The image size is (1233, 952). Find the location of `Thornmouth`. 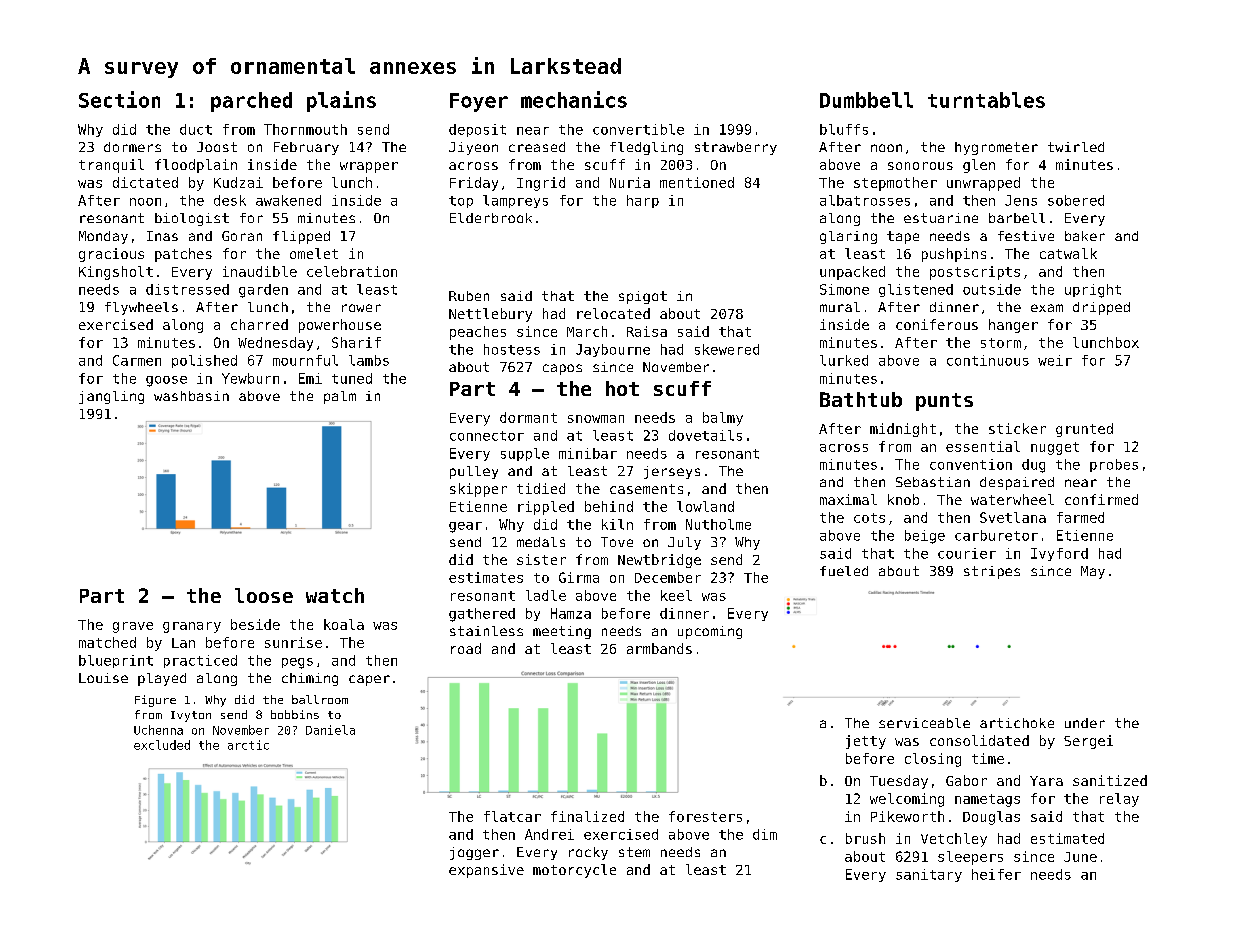

Thornmouth is located at coordinates (305, 129).
